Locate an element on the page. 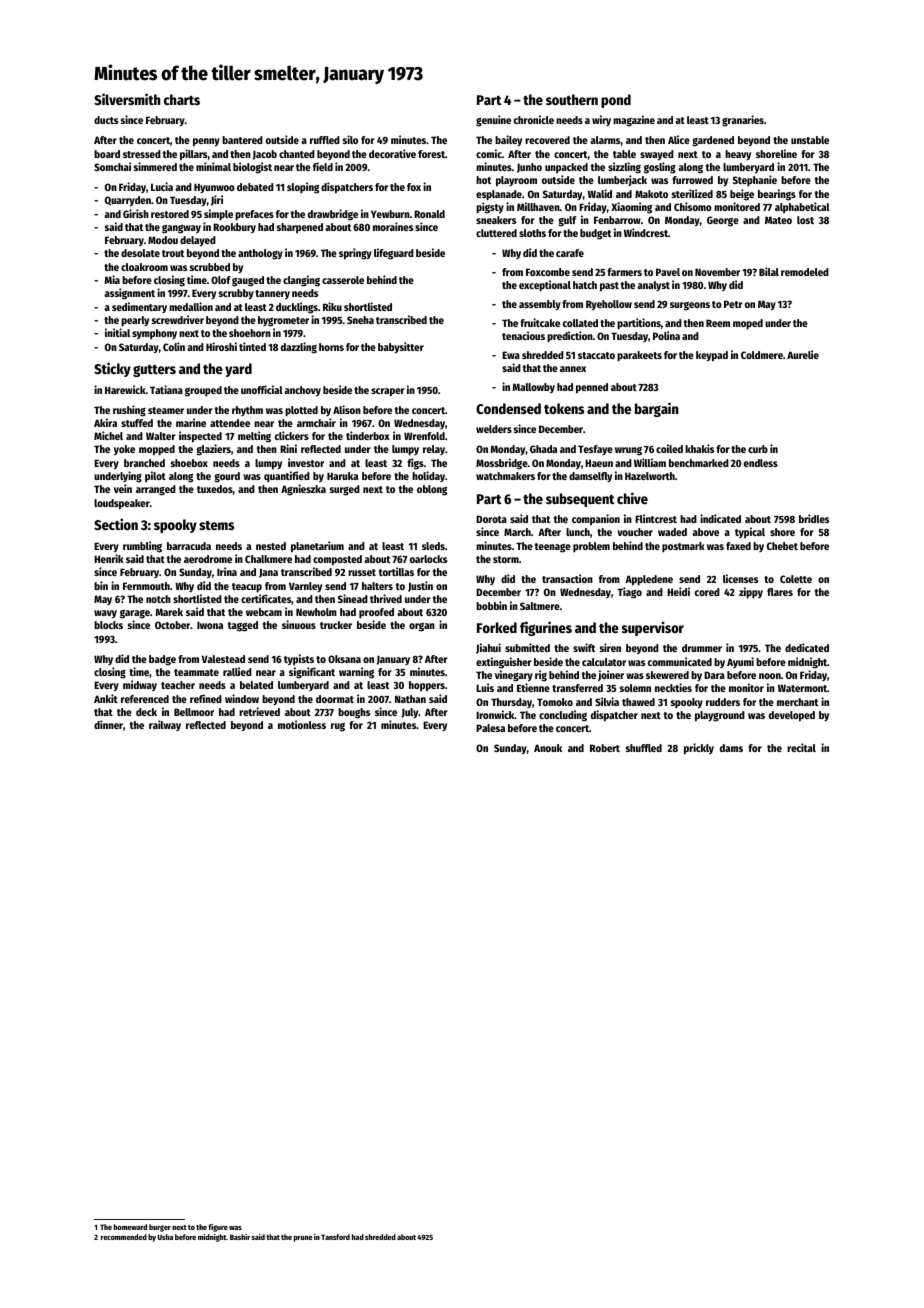  southern is located at coordinates (572, 99).
